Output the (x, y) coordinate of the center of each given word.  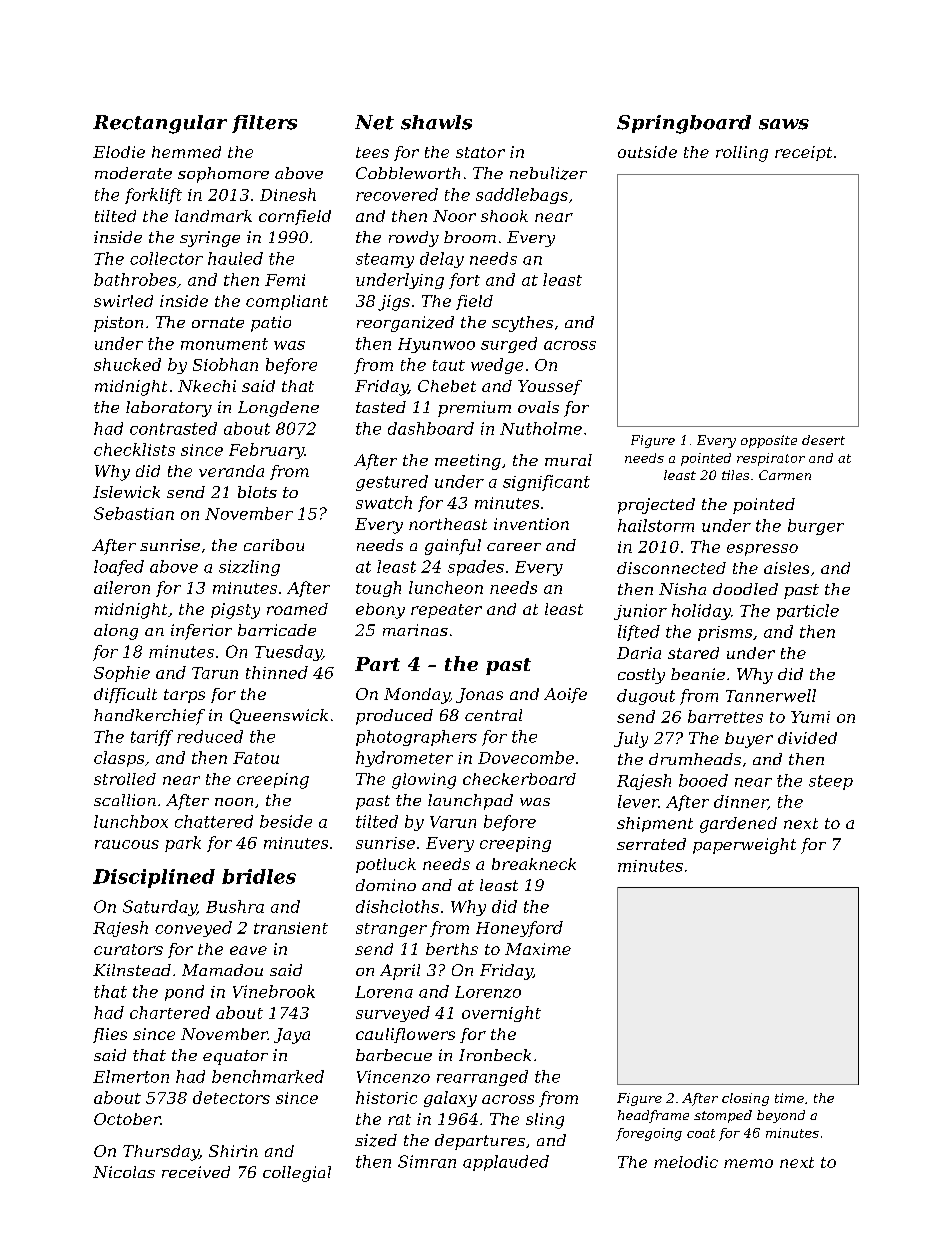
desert (823, 440)
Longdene (278, 409)
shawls (436, 122)
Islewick (126, 492)
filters (264, 124)
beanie (698, 674)
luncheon (446, 587)
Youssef (550, 387)
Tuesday (288, 653)
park (183, 844)
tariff (152, 738)
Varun (453, 822)
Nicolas (124, 1172)
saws (784, 124)
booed (703, 780)
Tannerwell (771, 695)
